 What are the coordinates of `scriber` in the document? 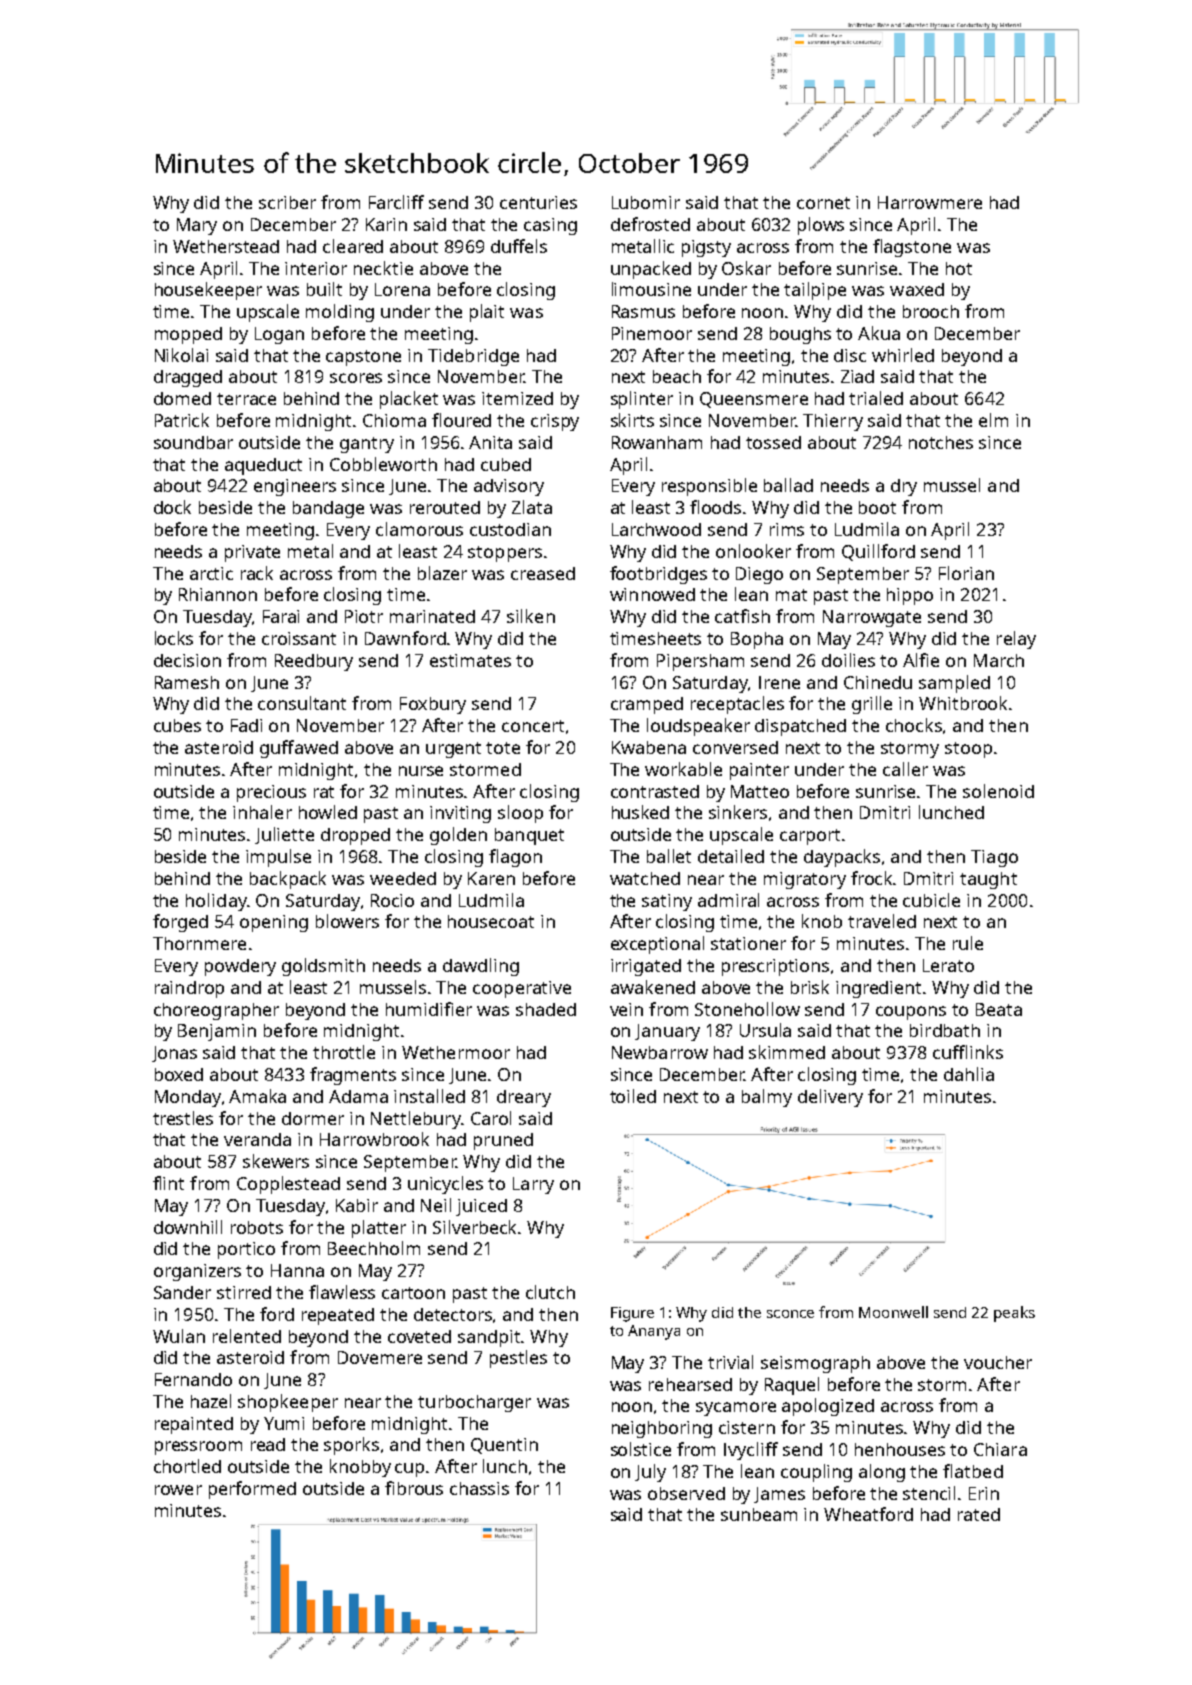 It's located at (287, 202).
